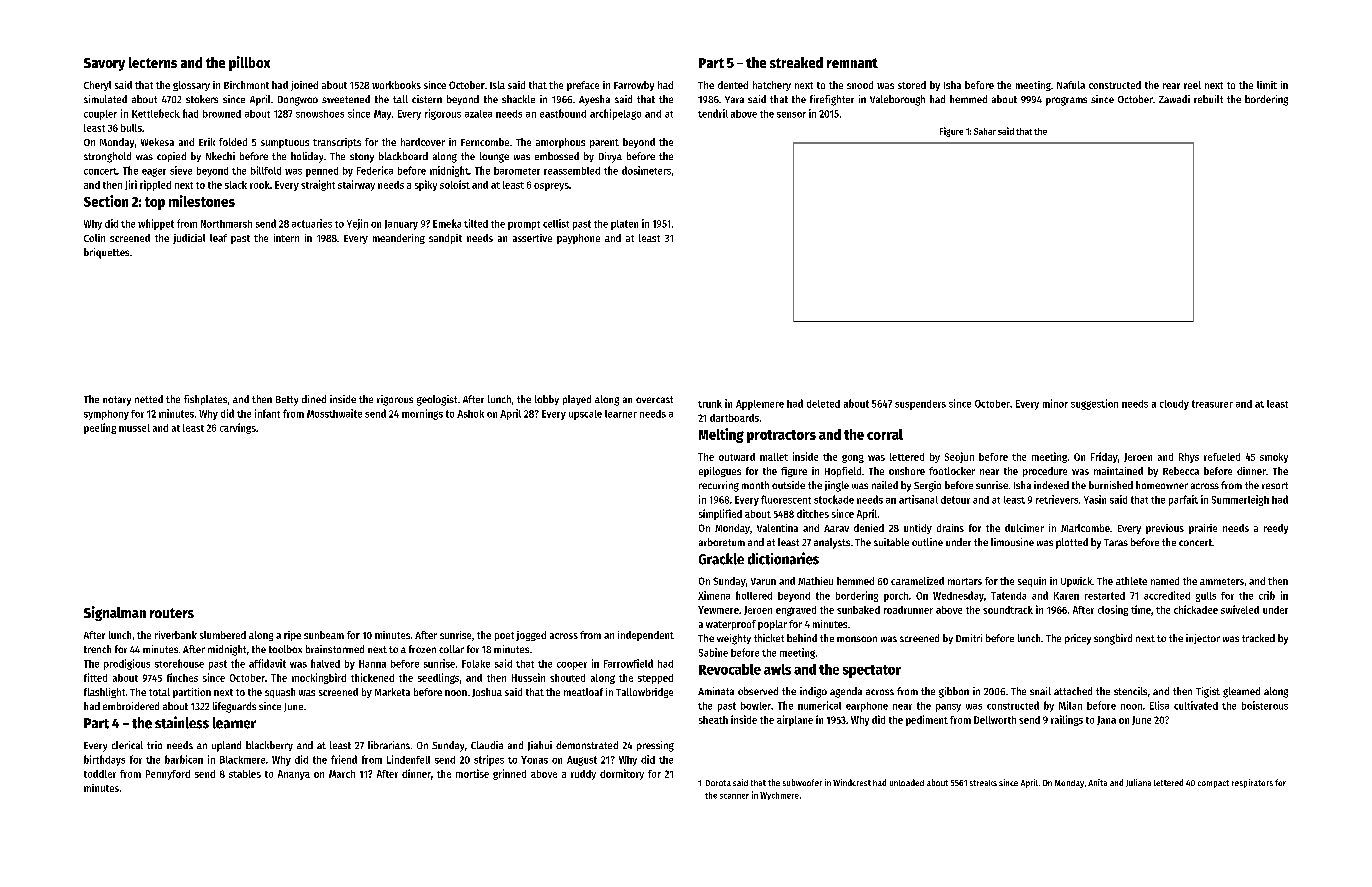 This page has height=887, width=1372. What do you see at coordinates (860, 85) in the page?
I see `snood` at bounding box center [860, 85].
